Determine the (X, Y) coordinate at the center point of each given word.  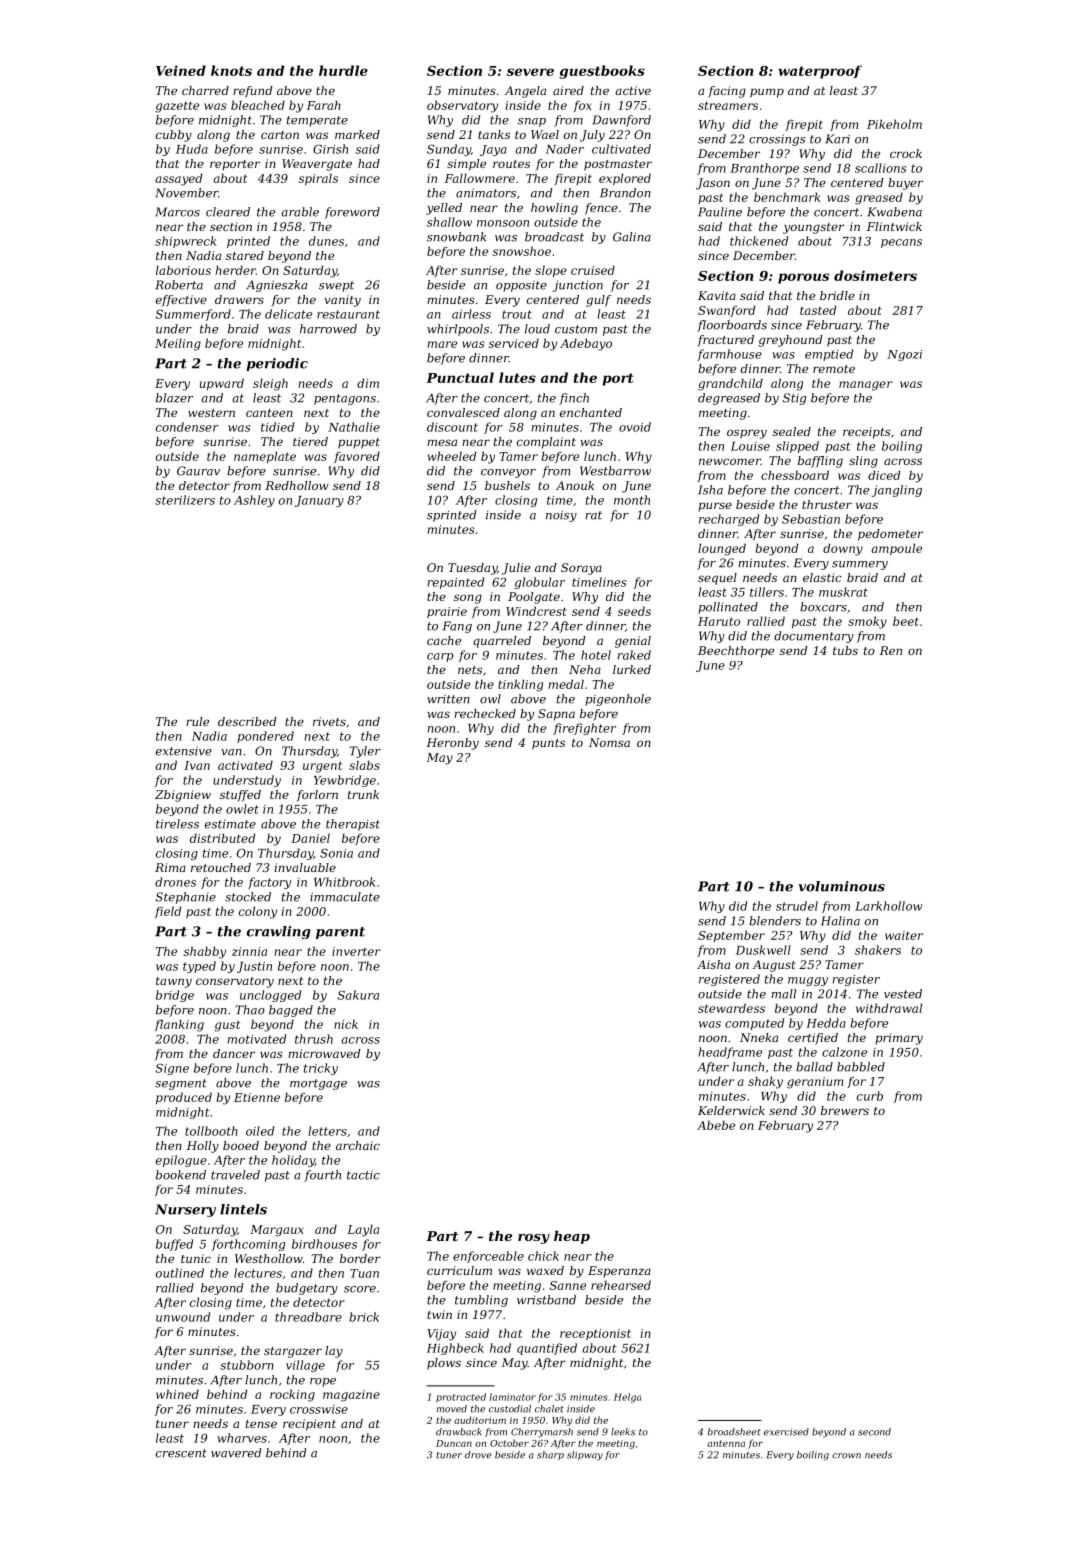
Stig (794, 399)
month (632, 500)
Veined (181, 70)
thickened (759, 241)
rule (197, 721)
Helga (627, 1398)
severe (530, 72)
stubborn (247, 1365)
